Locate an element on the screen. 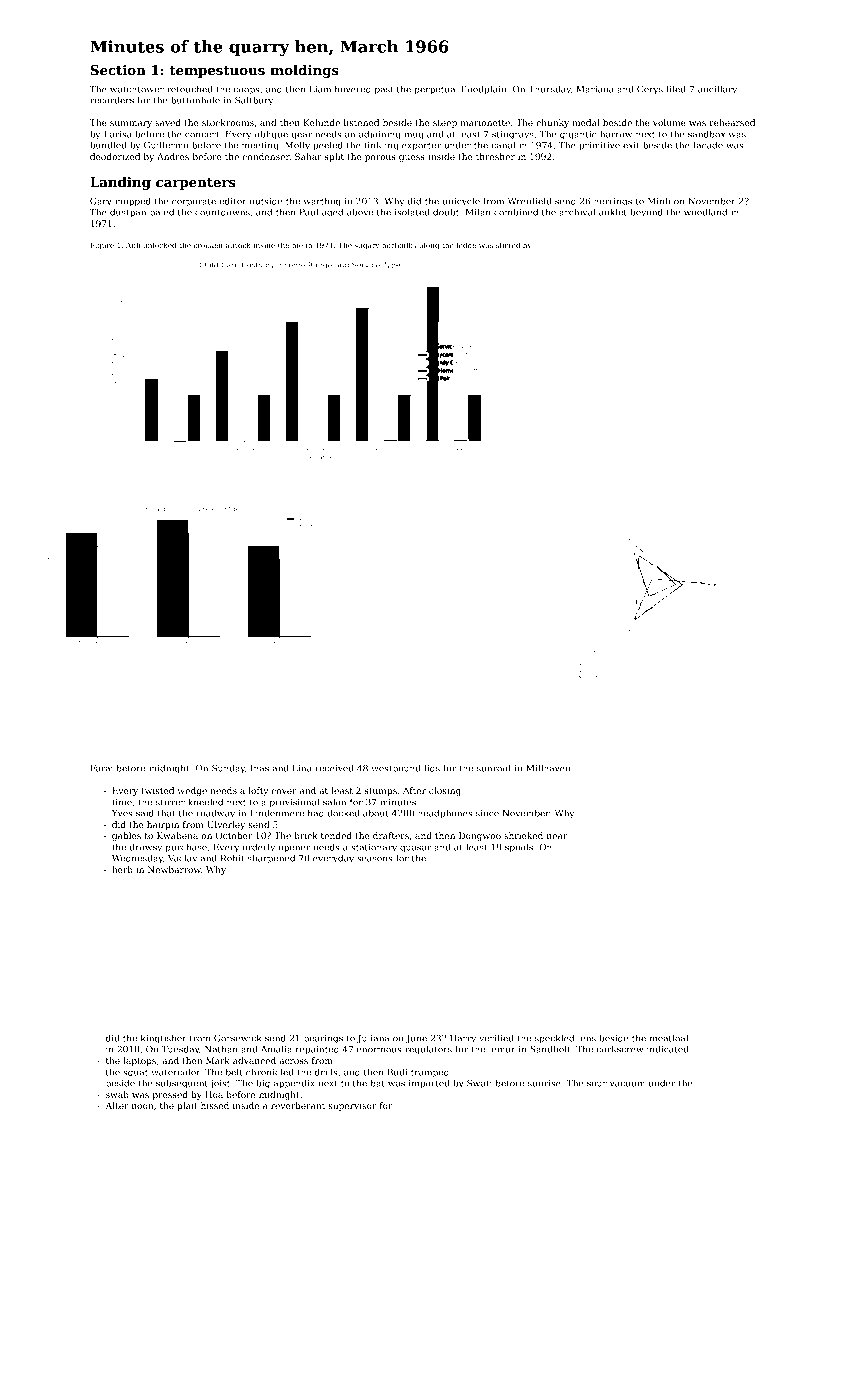  sunrise is located at coordinates (544, 1083).
